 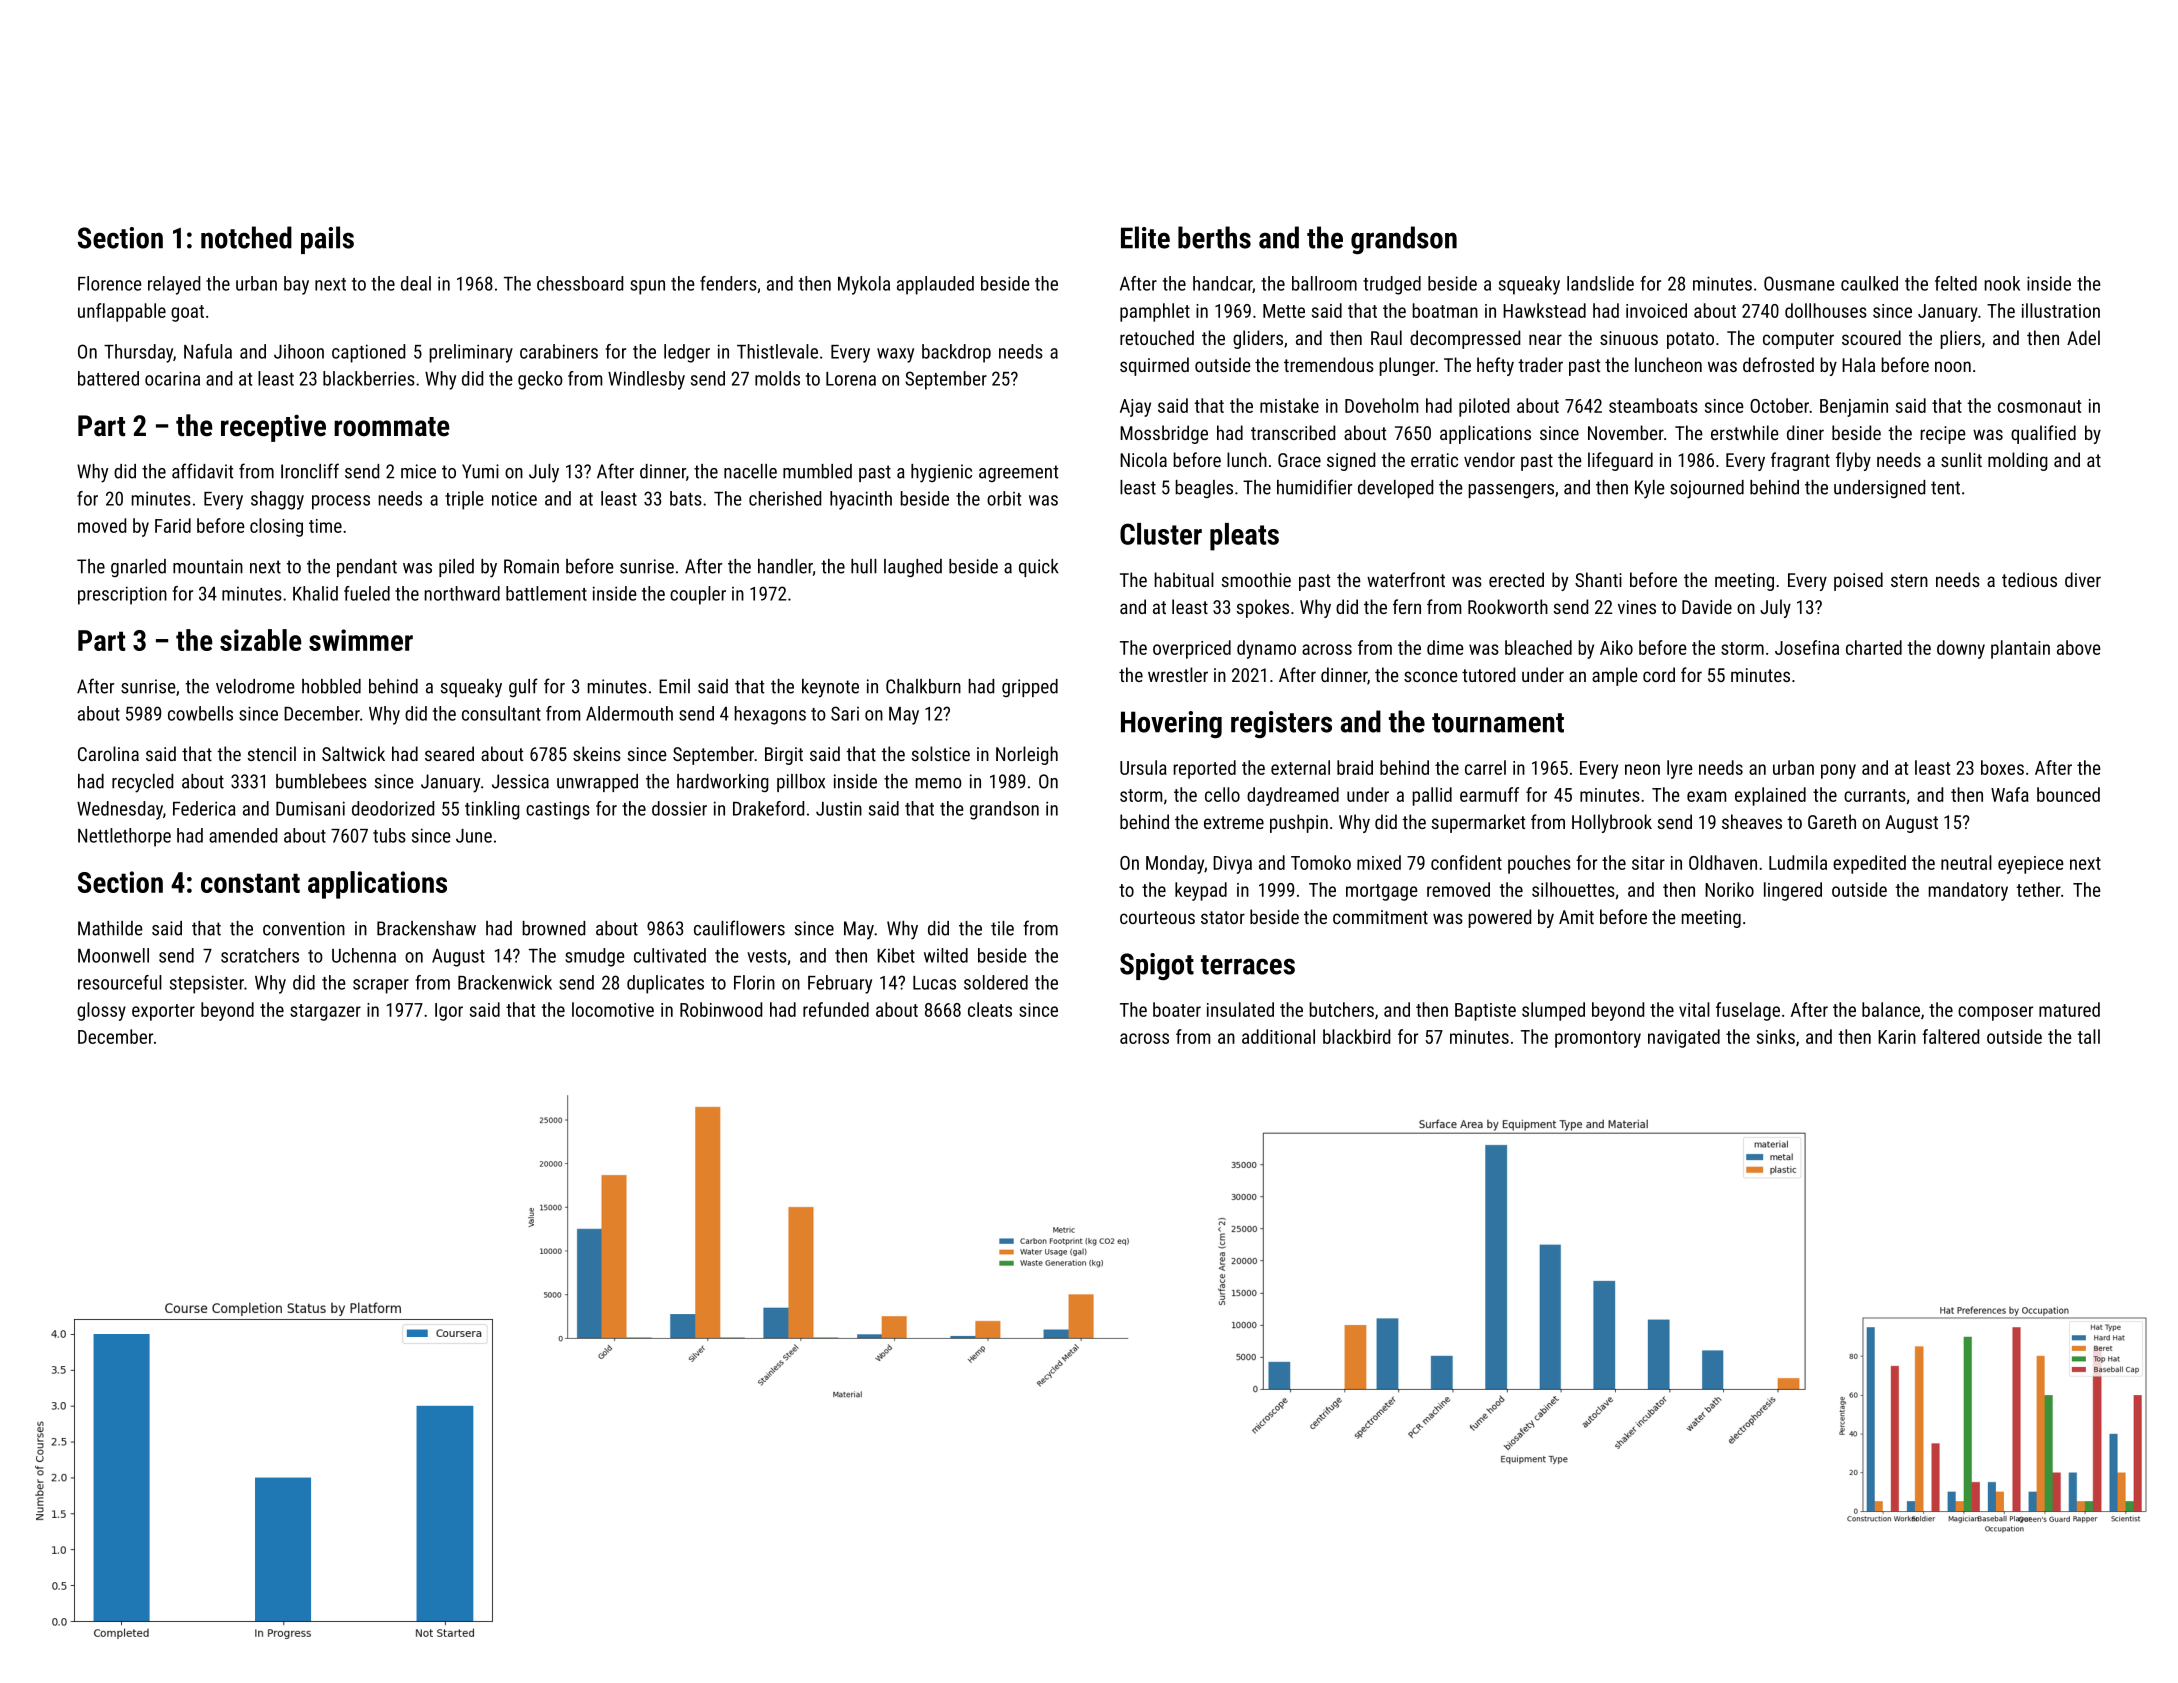 I want to click on Florence, so click(x=110, y=283).
